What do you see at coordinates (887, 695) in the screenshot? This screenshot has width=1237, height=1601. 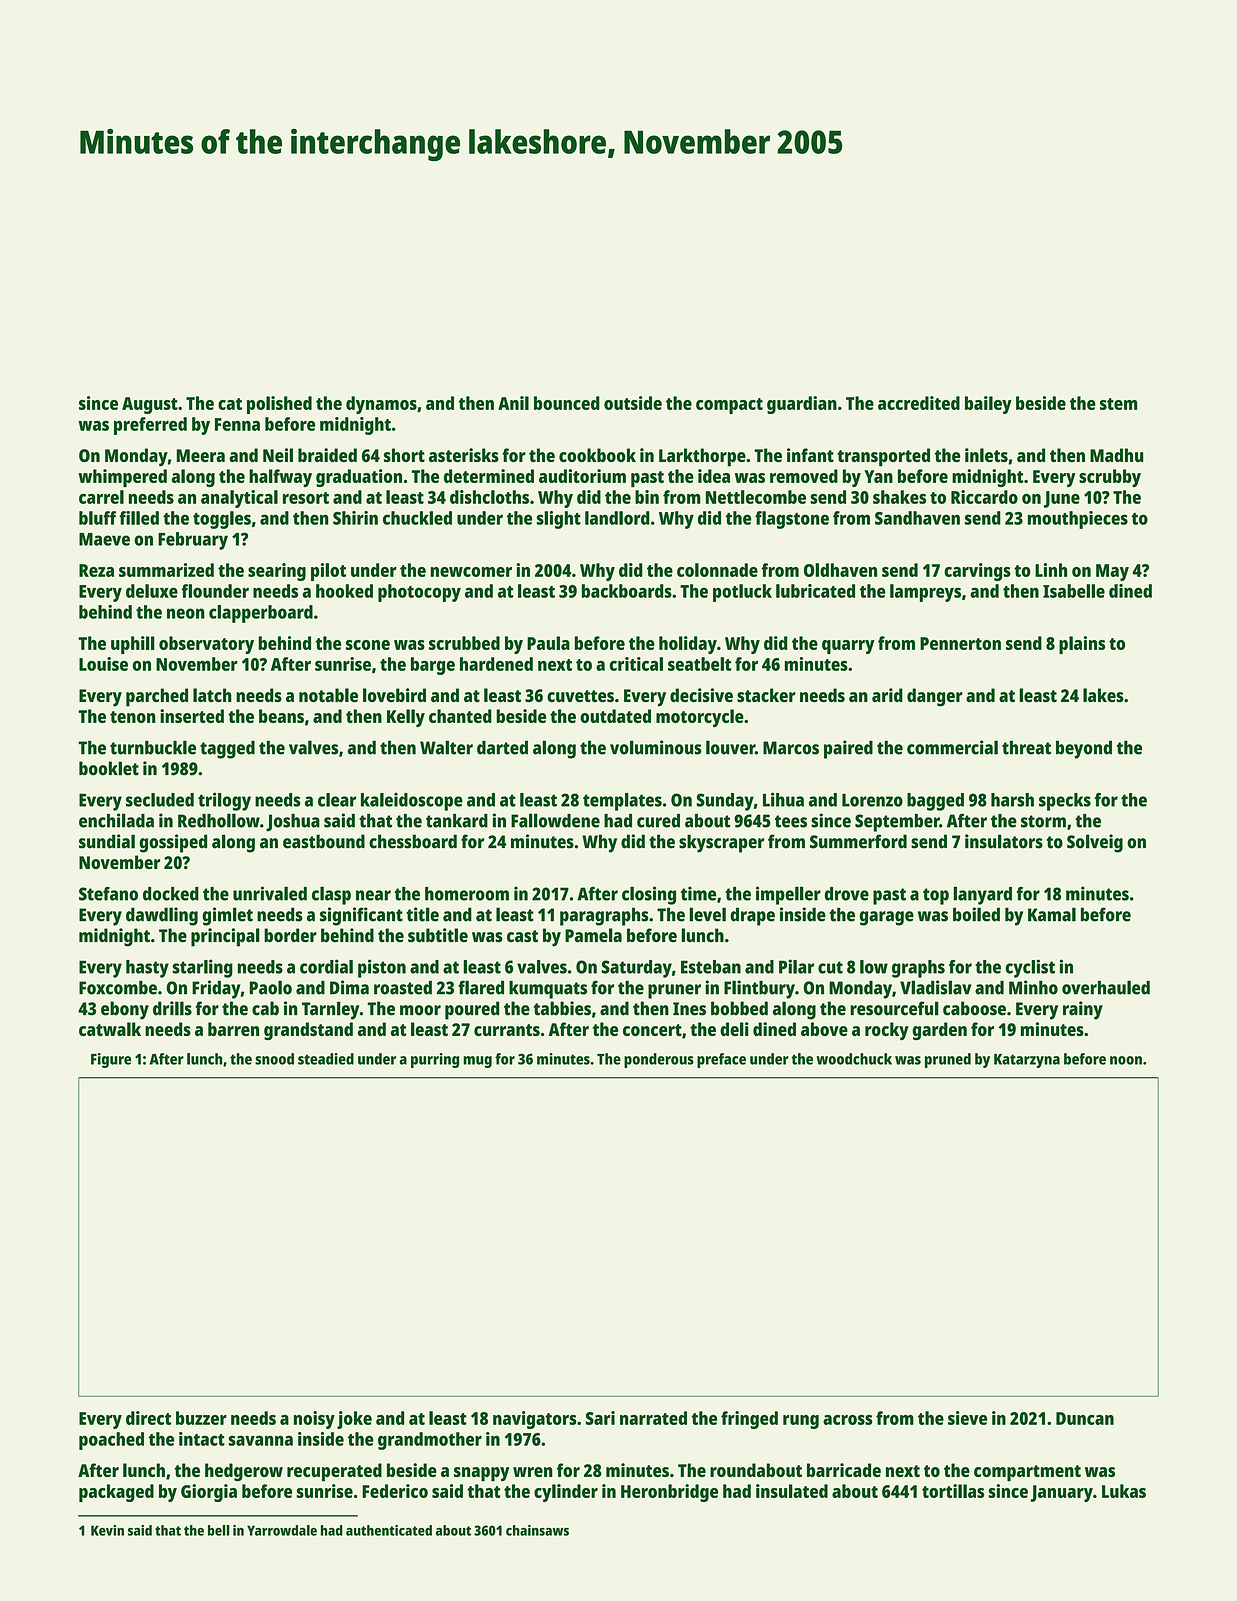 I see `arid` at bounding box center [887, 695].
